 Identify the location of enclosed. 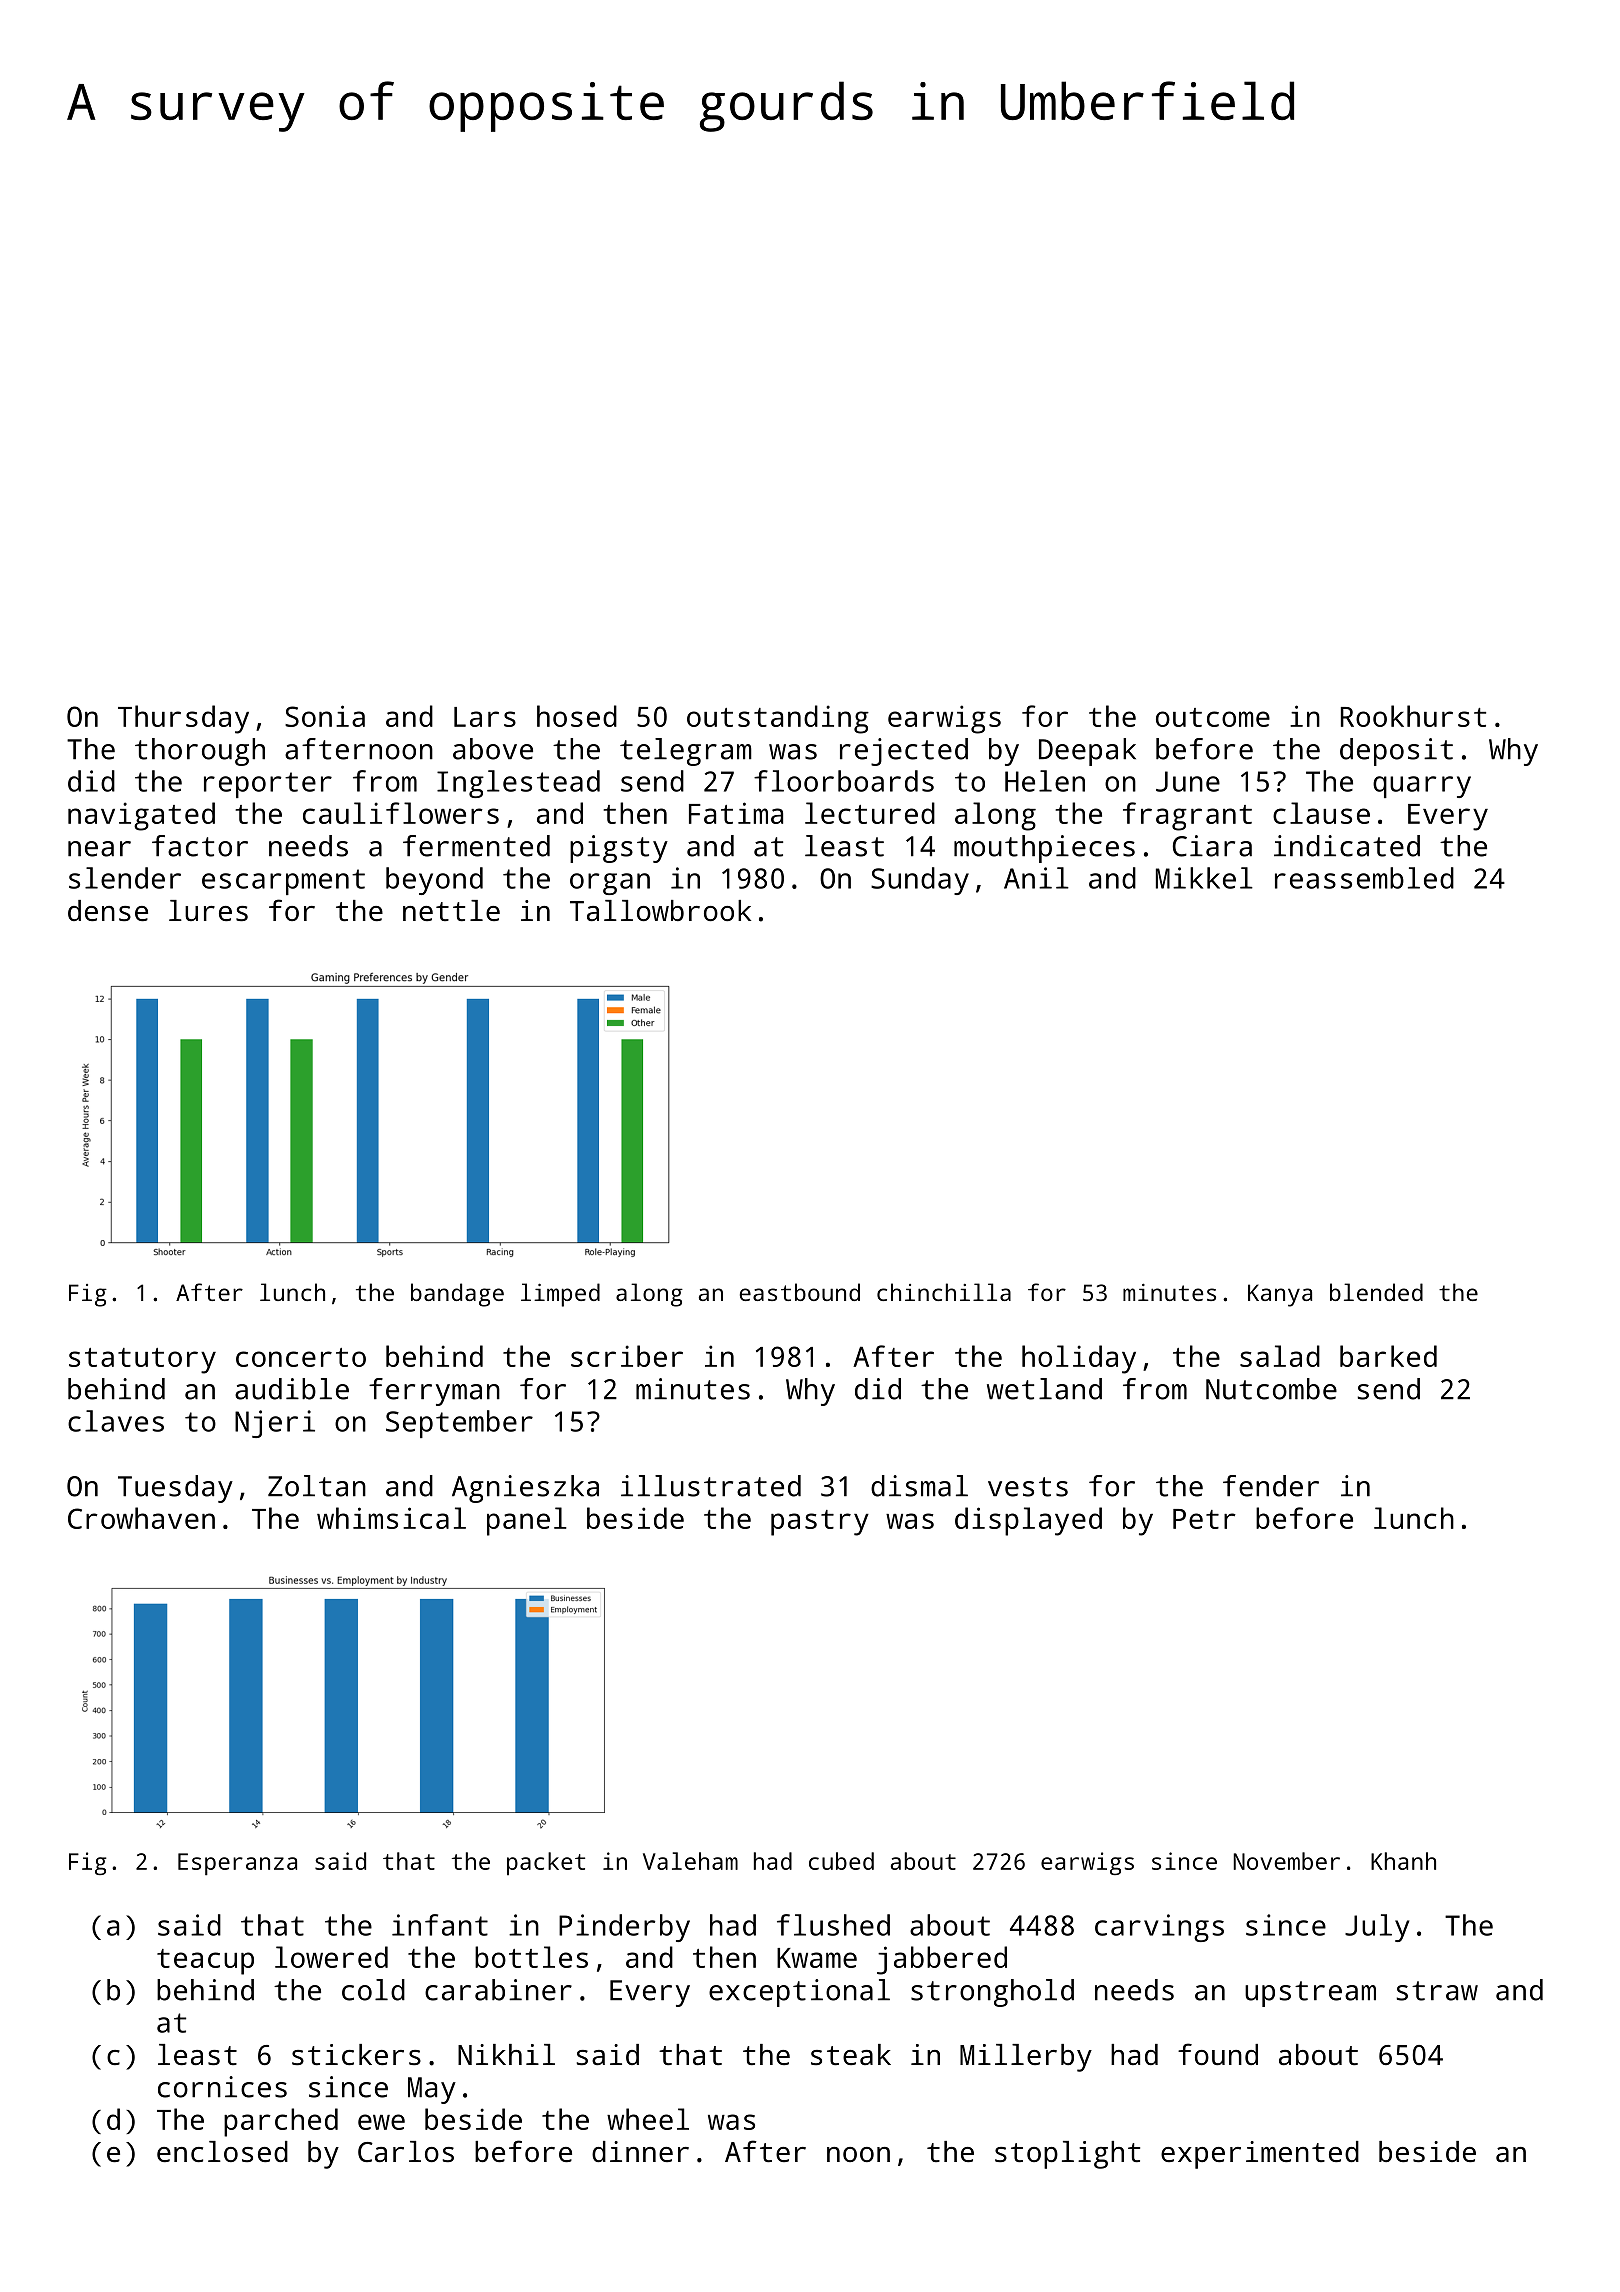
(222, 2151).
